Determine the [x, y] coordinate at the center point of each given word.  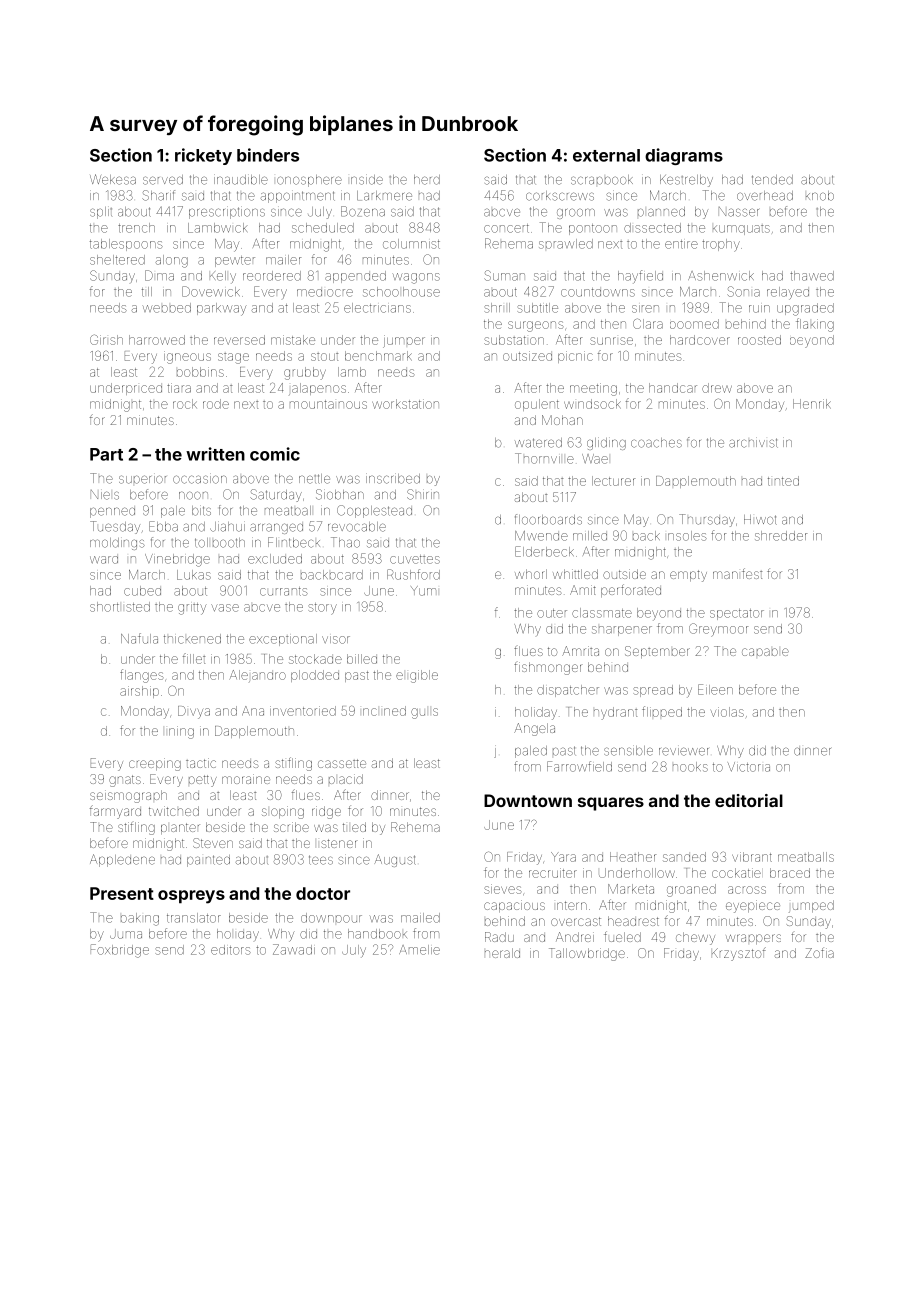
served [163, 180]
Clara [648, 323]
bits [201, 510]
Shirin [423, 494]
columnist [411, 244]
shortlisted [120, 607]
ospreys [191, 897]
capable [765, 652]
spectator [737, 614]
